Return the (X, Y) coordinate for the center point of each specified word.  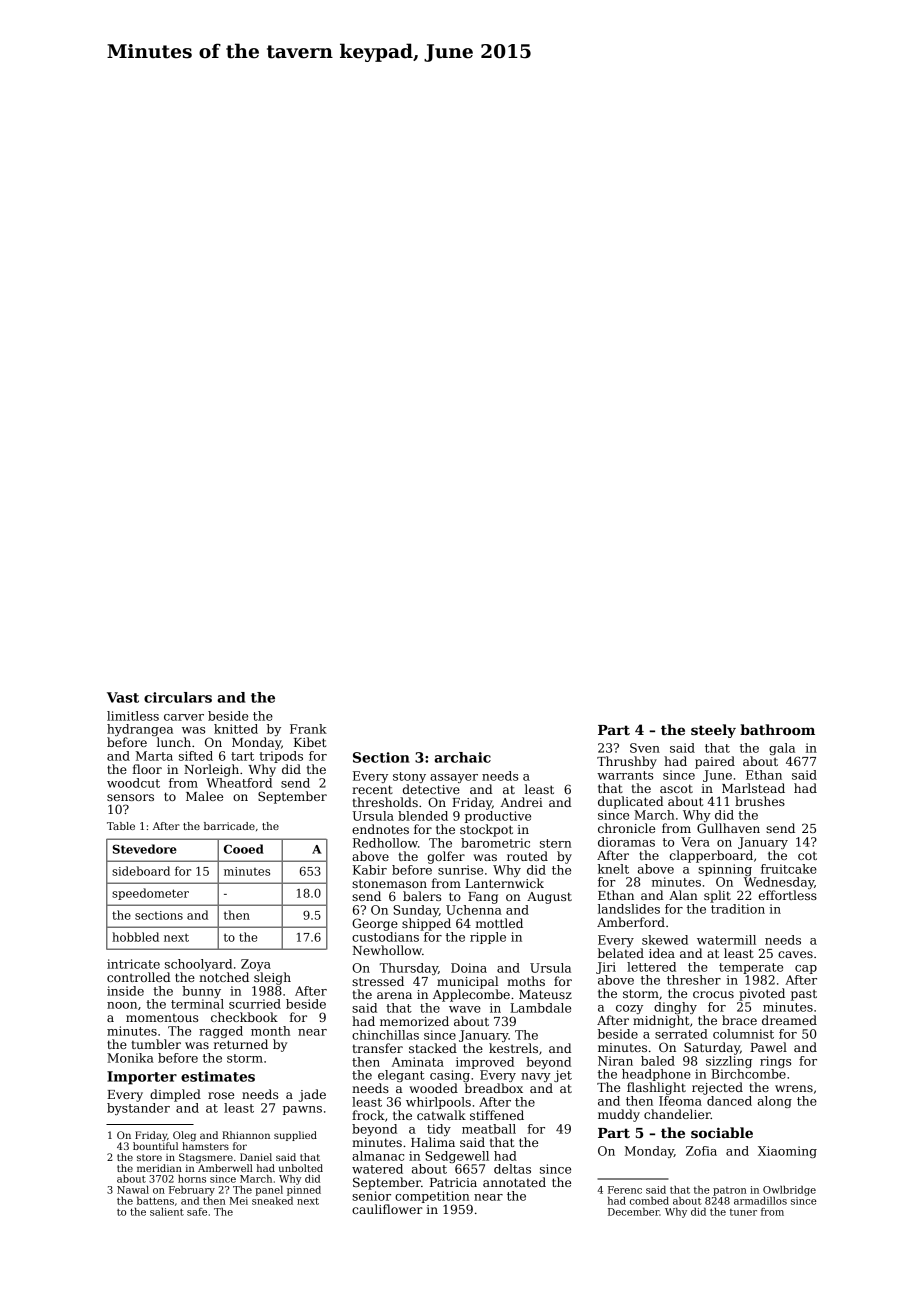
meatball (489, 1129)
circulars (178, 697)
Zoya (256, 965)
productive (498, 817)
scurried (255, 1004)
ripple (488, 938)
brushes (760, 801)
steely (713, 731)
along (775, 1102)
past (804, 995)
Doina (469, 968)
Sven (645, 748)
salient (167, 1212)
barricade (229, 826)
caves (795, 954)
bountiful (155, 1146)
